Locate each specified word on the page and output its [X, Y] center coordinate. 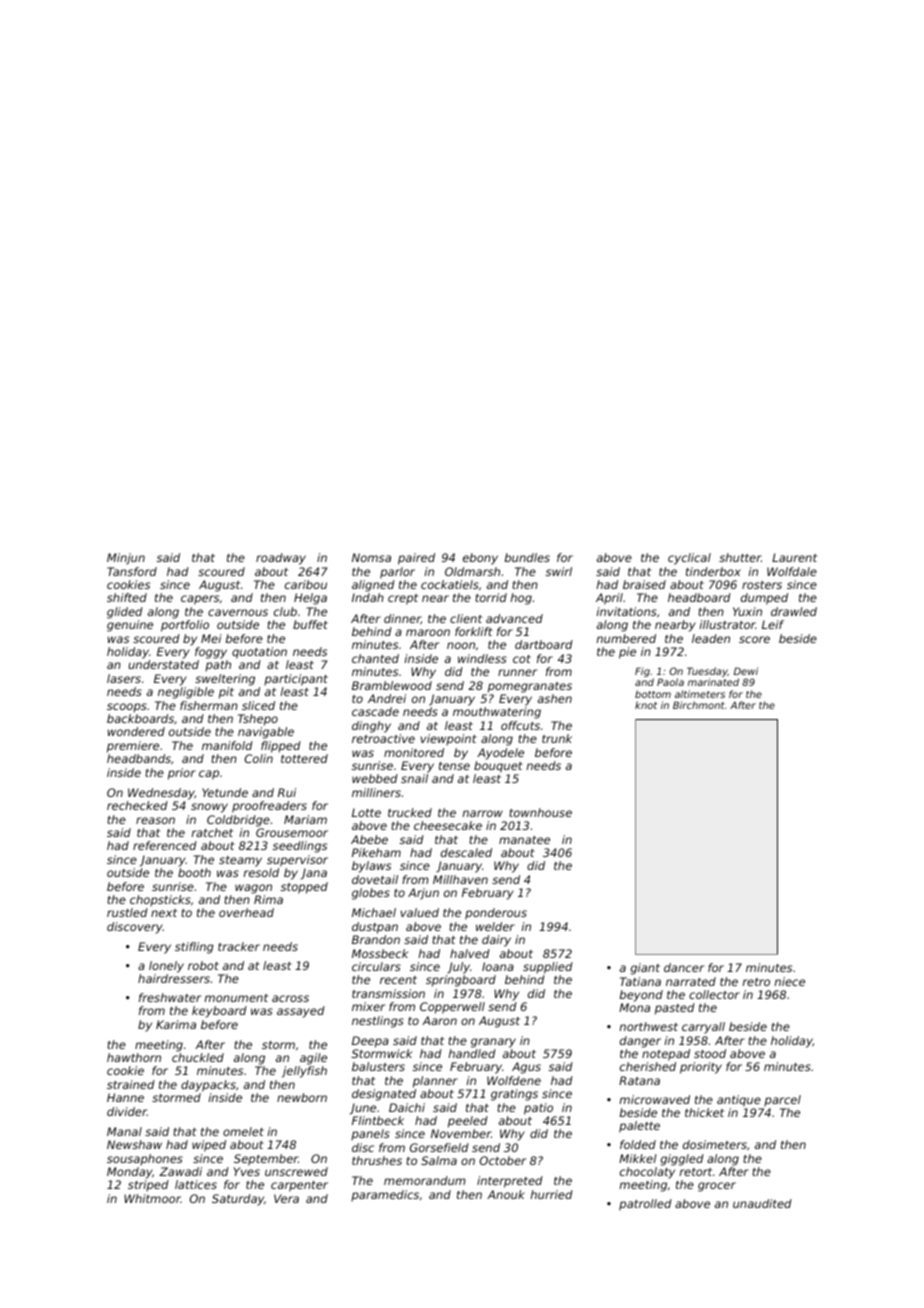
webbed [375, 778]
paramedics [385, 1195]
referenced [165, 845]
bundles [527, 557]
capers [200, 600]
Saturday [238, 1200]
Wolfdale [792, 571]
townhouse [540, 812]
